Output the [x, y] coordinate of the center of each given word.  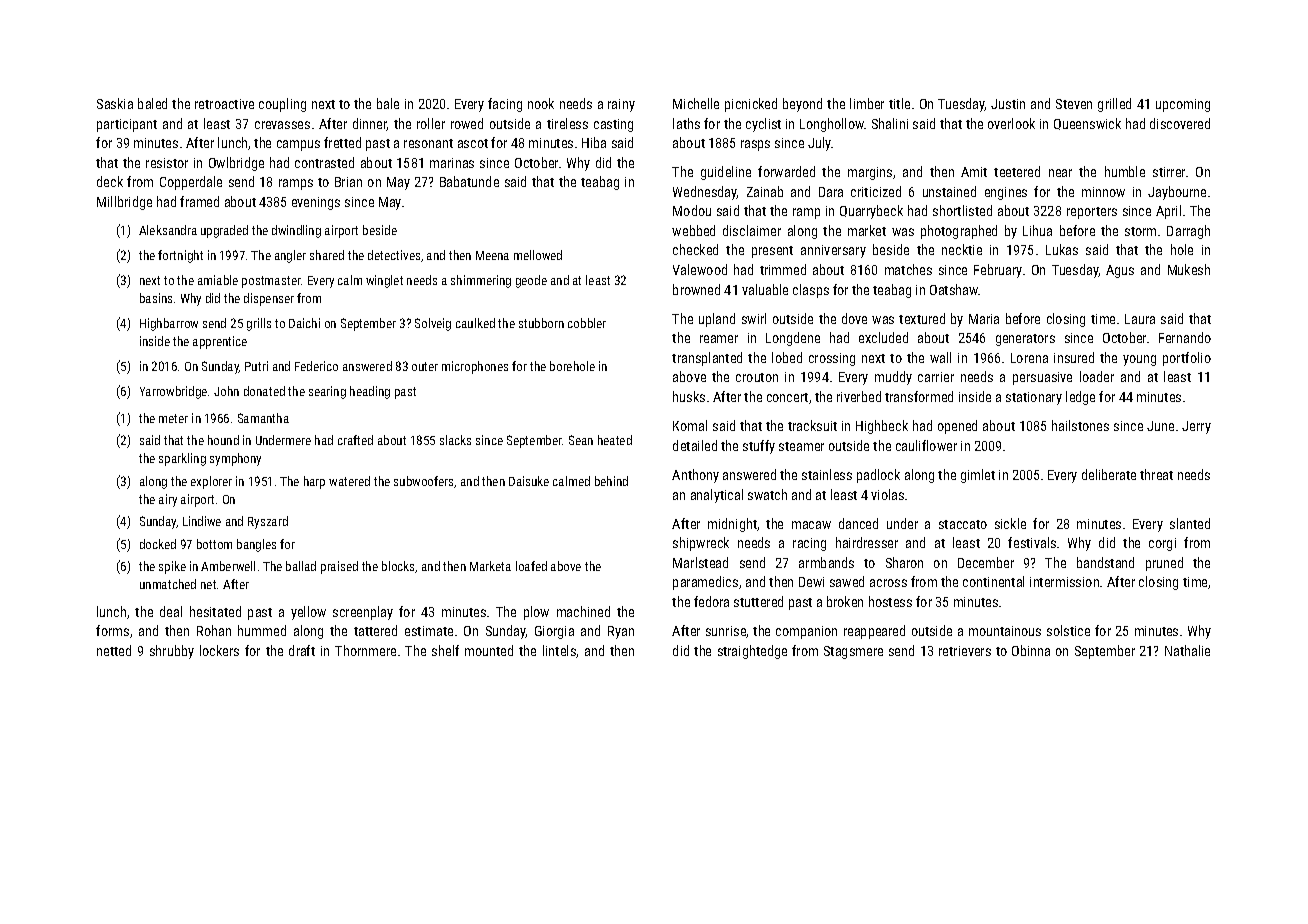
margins [870, 173]
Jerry [1196, 427]
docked [158, 544]
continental [993, 581]
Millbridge [124, 203]
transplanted [707, 359]
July [819, 144]
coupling [282, 105]
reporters [1092, 213]
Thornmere [365, 650]
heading [370, 392]
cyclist [763, 125]
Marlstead [700, 562]
